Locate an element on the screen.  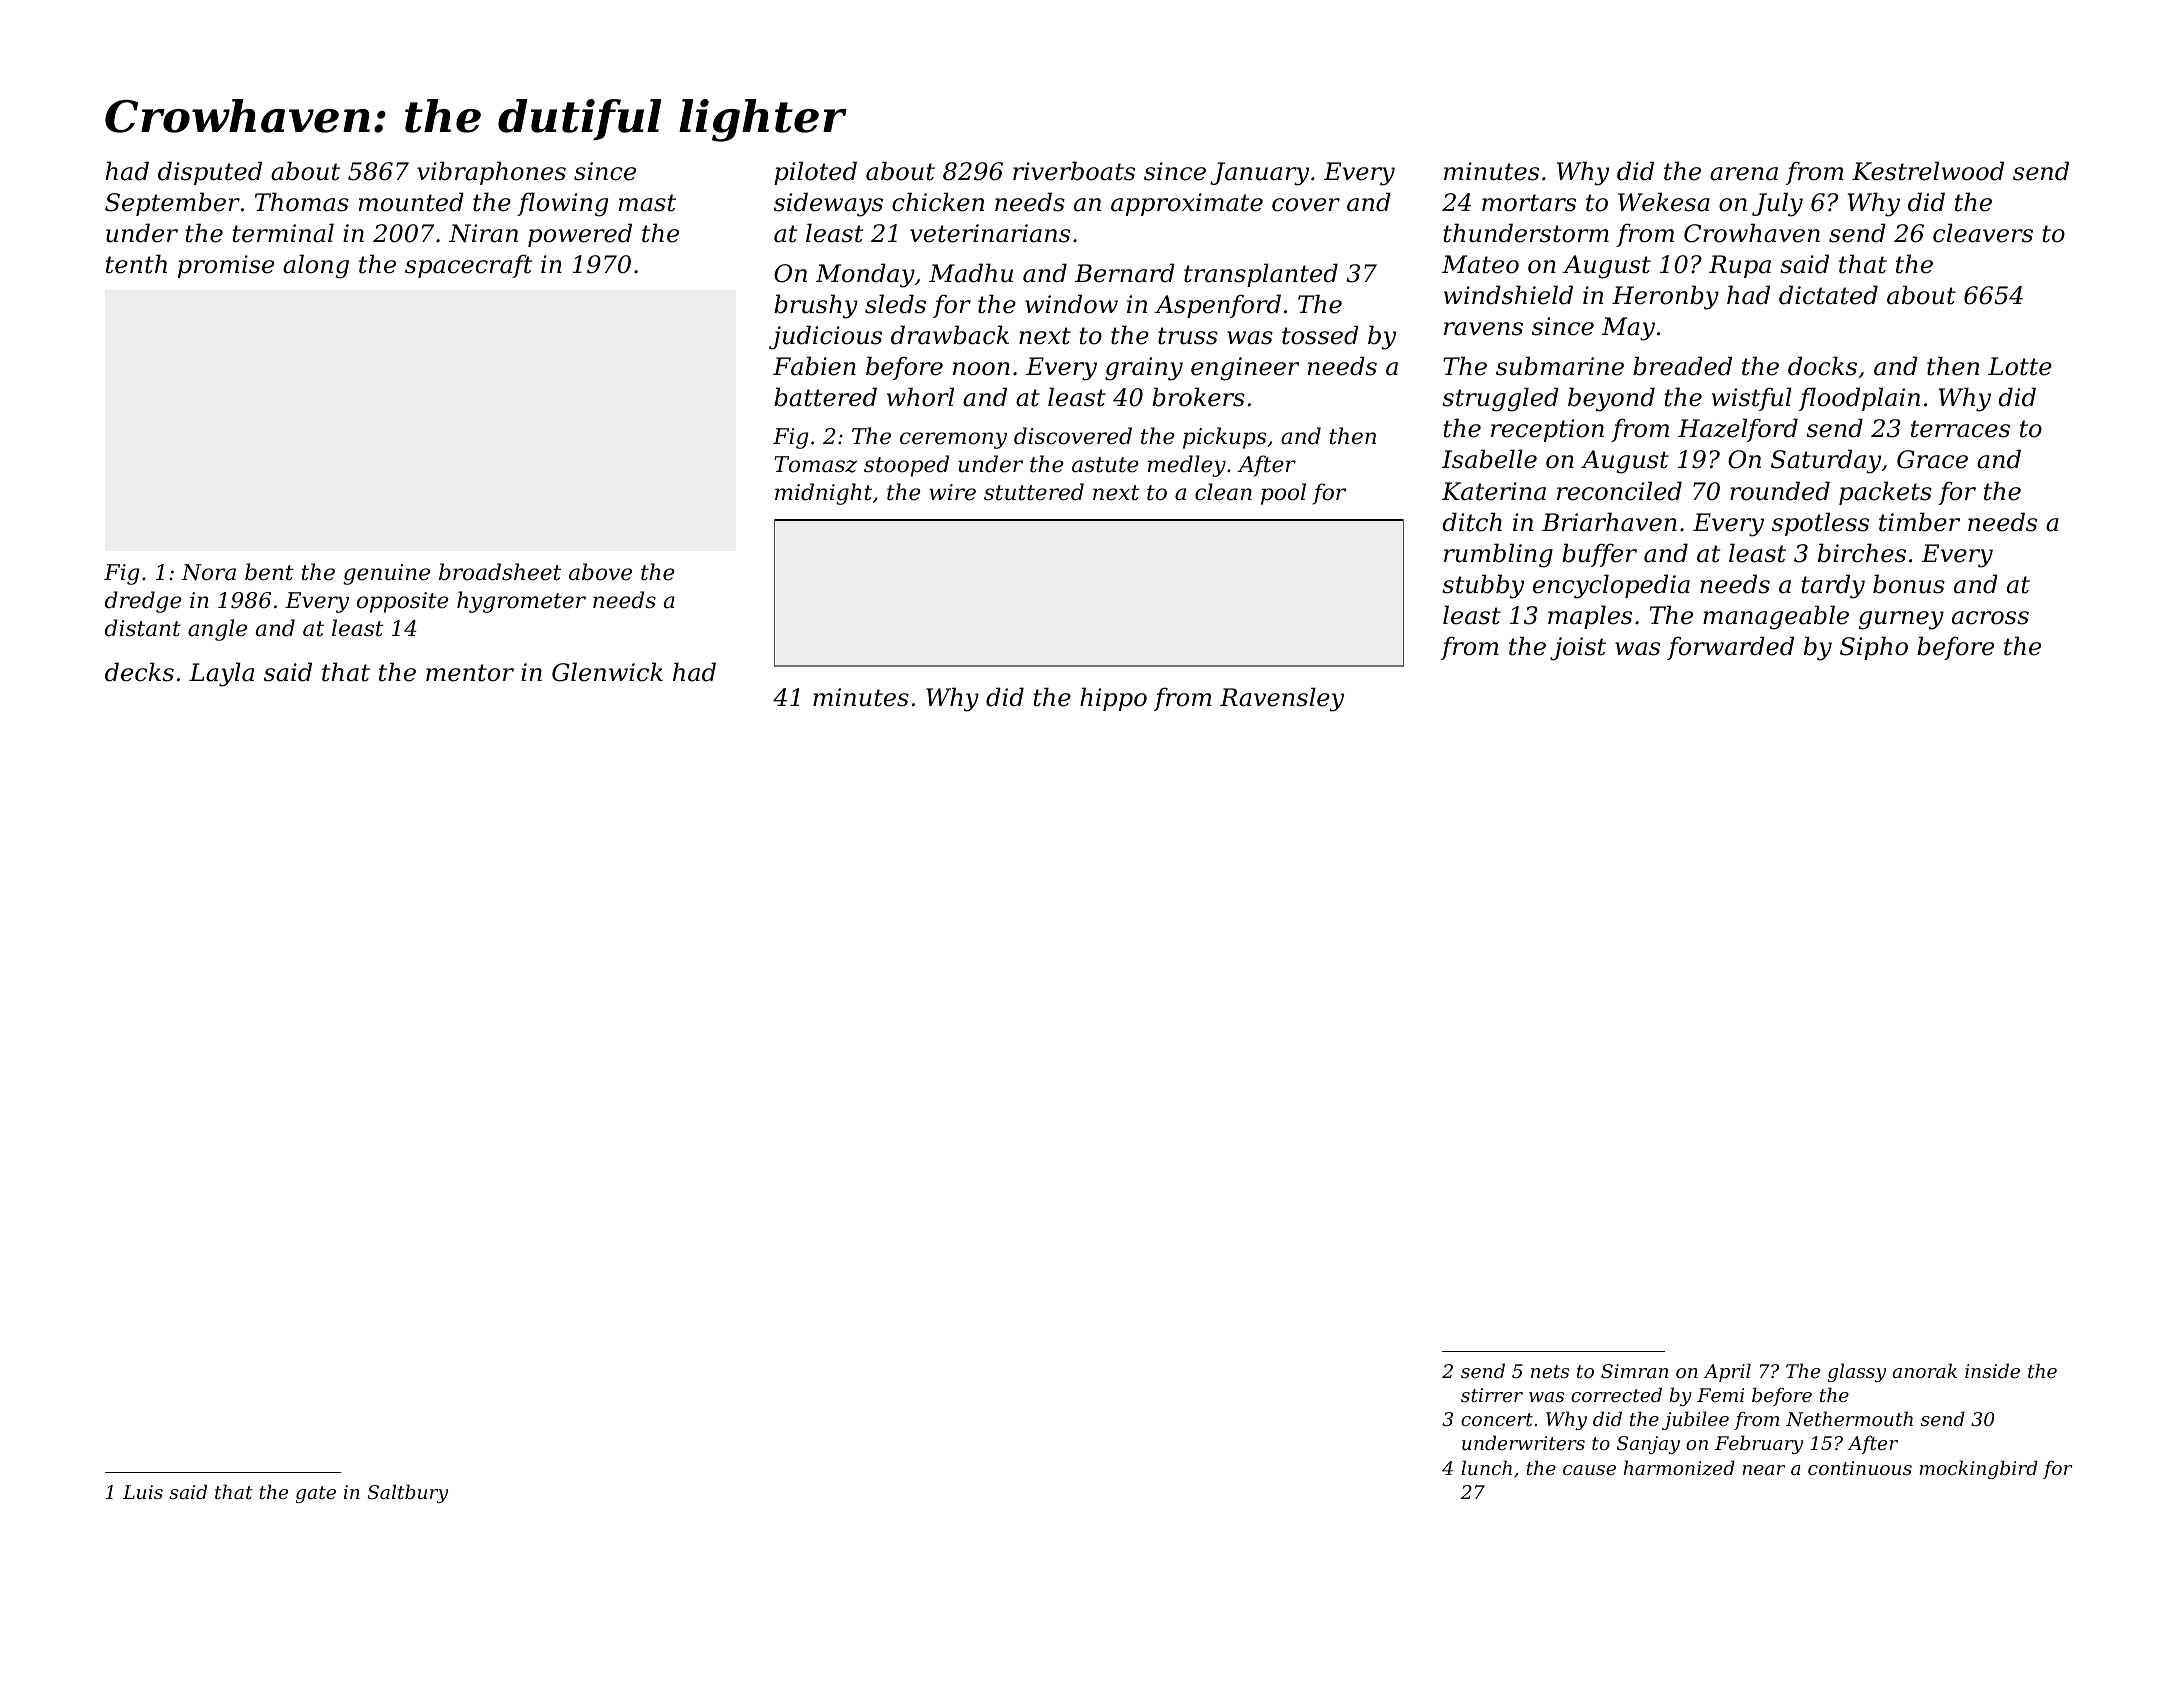
hippo is located at coordinates (1113, 699).
